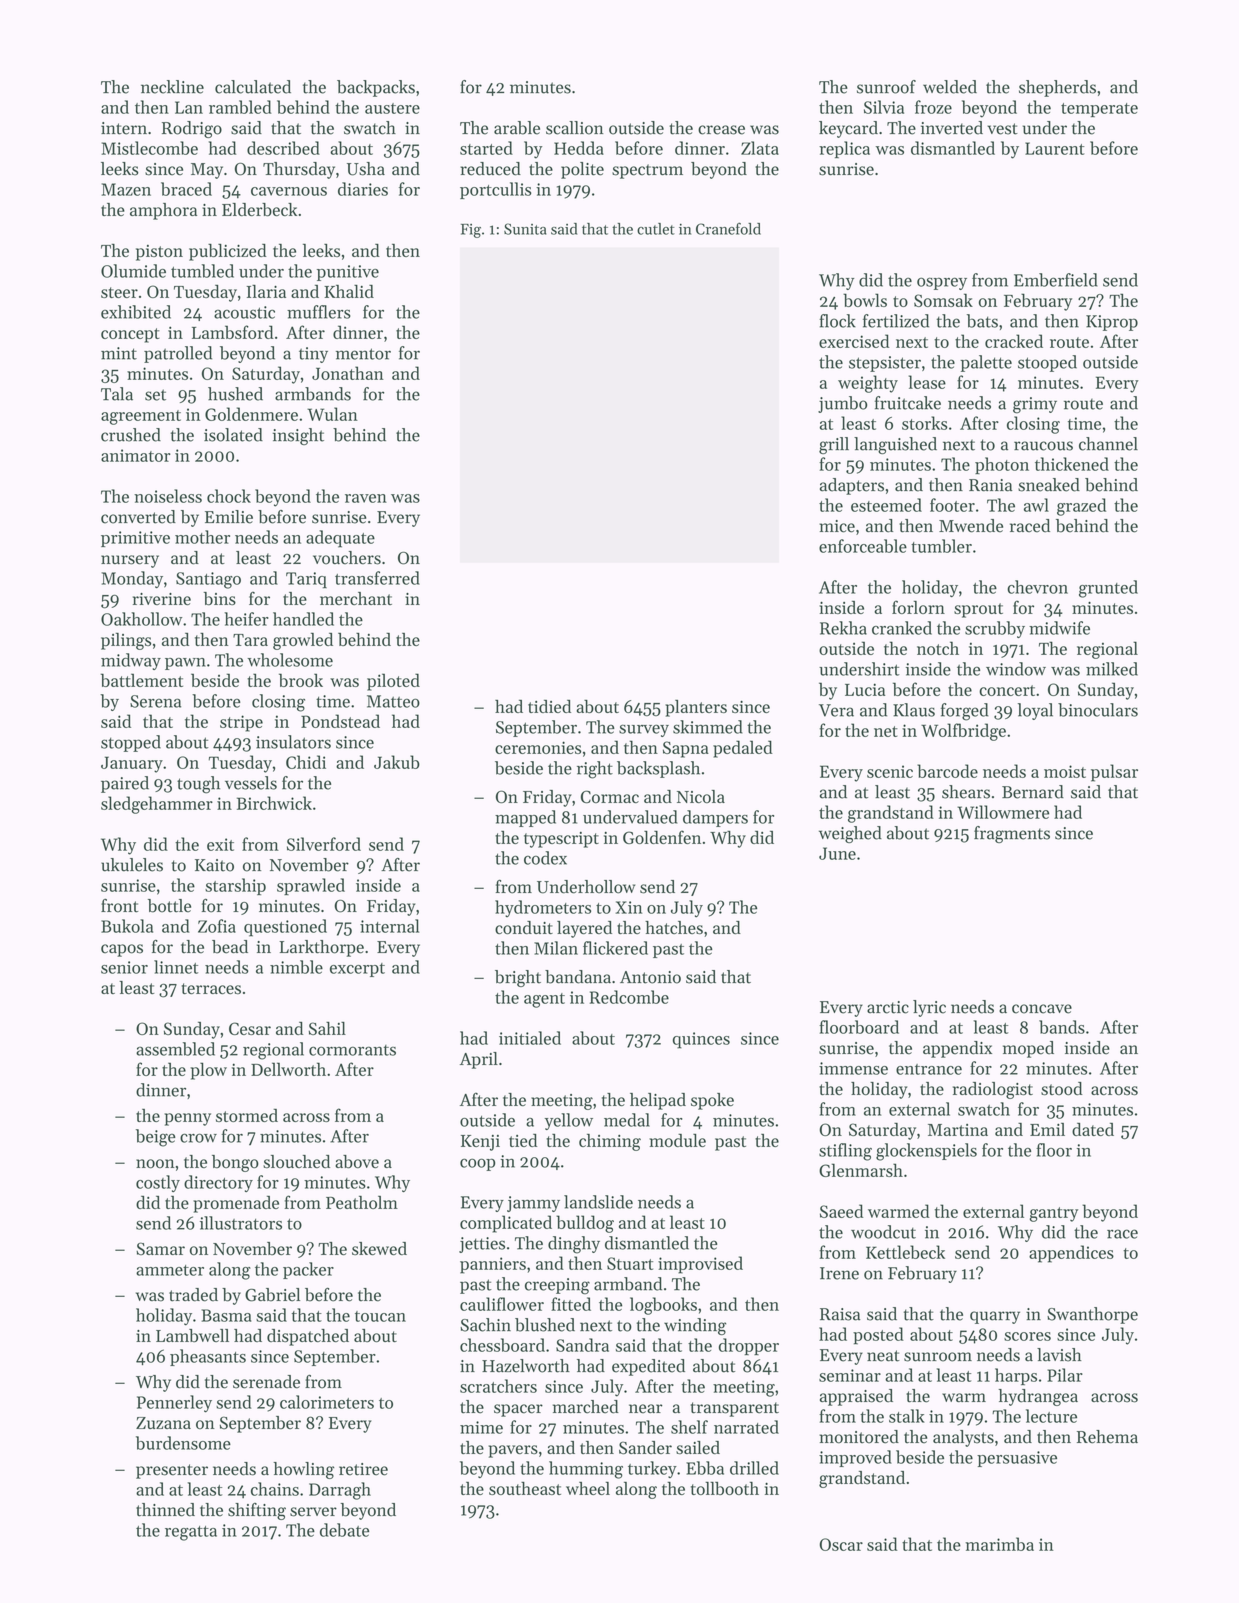 Image resolution: width=1239 pixels, height=1603 pixels. What do you see at coordinates (352, 1050) in the screenshot?
I see `cormorants` at bounding box center [352, 1050].
